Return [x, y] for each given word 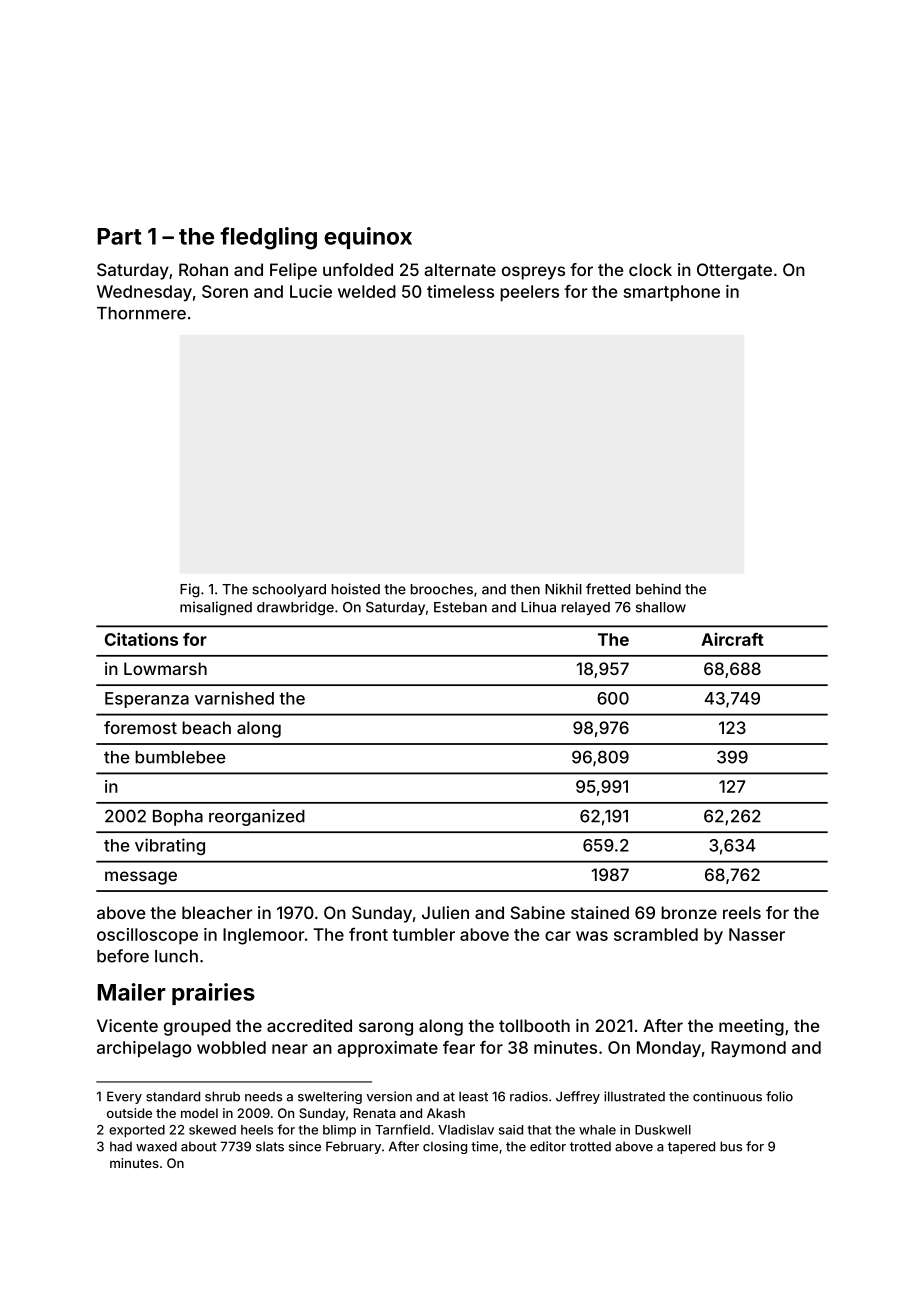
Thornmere [141, 313]
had [121, 1146]
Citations [141, 639]
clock [650, 269]
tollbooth [534, 1025]
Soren [225, 291]
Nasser [757, 934]
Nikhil [563, 589]
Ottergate [734, 271]
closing [445, 1147]
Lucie [311, 291]
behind [658, 589]
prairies [213, 994]
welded [367, 291]
